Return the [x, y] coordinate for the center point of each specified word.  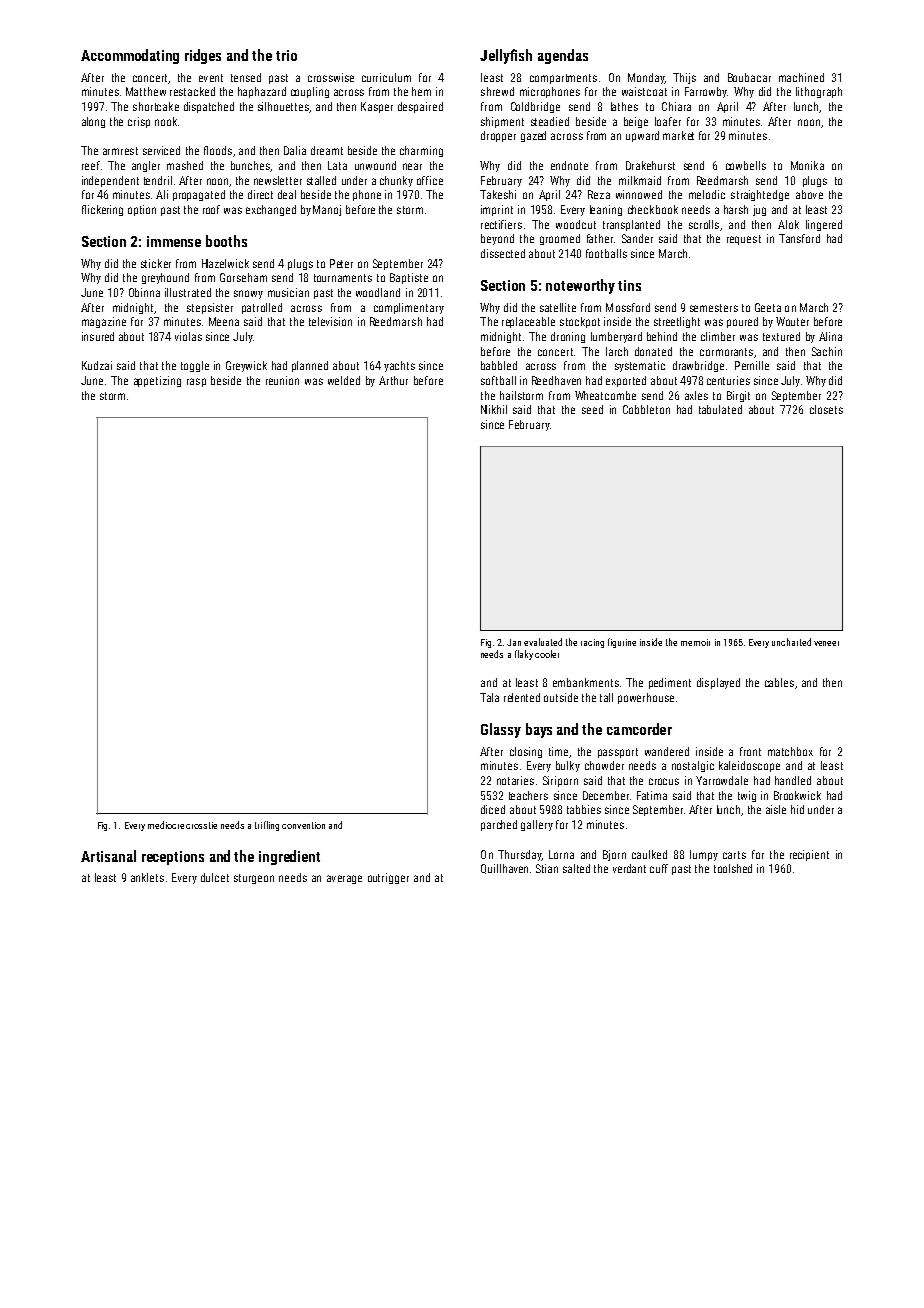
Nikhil [494, 409]
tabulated [720, 409]
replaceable [528, 322]
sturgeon [254, 879]
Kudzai [97, 365]
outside [561, 697]
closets [826, 409]
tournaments [343, 278]
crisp [139, 122]
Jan [514, 642]
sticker [156, 263]
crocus [664, 781]
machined [801, 77]
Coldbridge [535, 107]
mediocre [166, 825]
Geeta [768, 307]
